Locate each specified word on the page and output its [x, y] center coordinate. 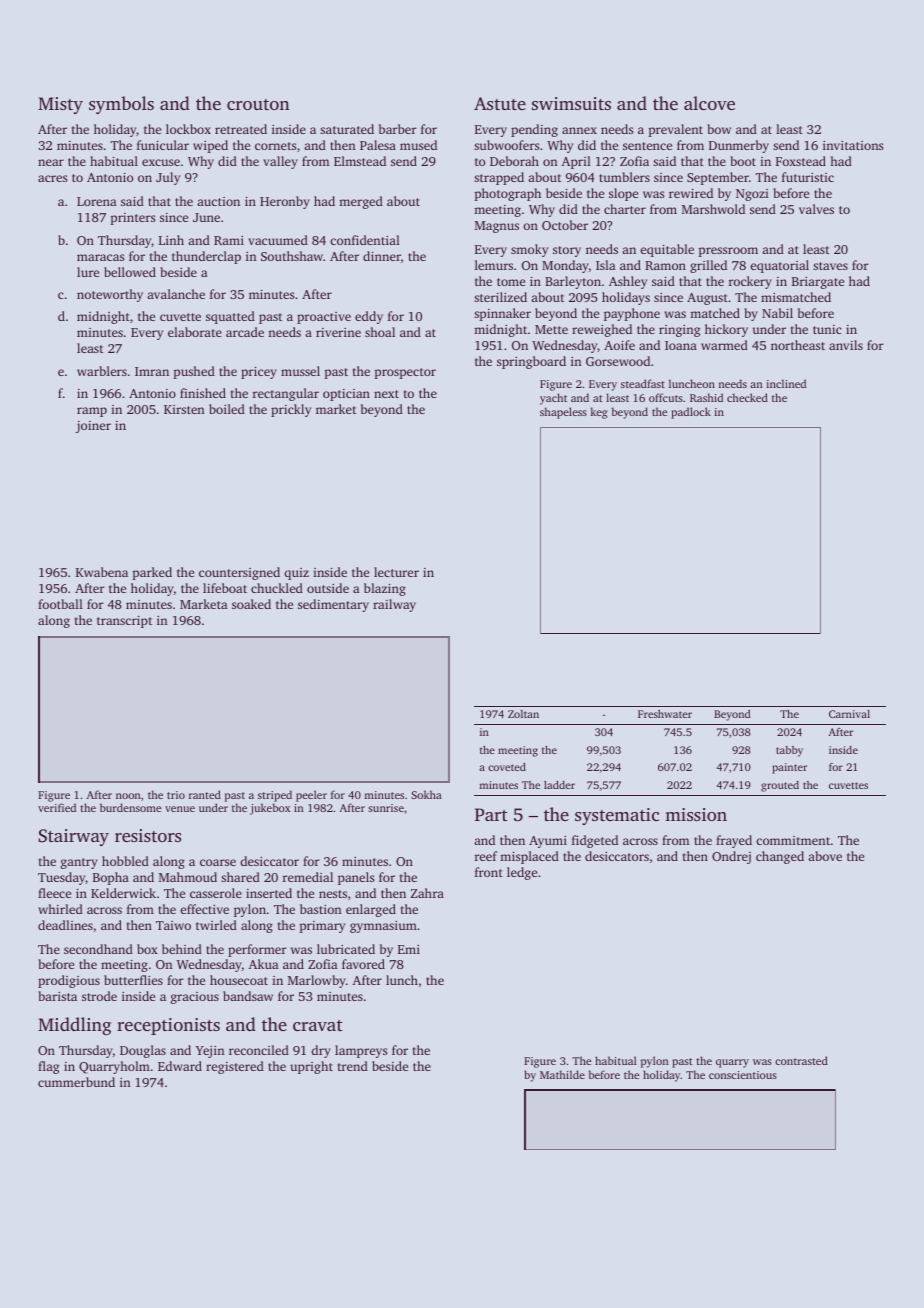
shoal [380, 332]
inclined [786, 383]
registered [235, 1067]
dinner [382, 256]
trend [353, 1066]
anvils [846, 345]
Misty [60, 105]
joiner [93, 427]
